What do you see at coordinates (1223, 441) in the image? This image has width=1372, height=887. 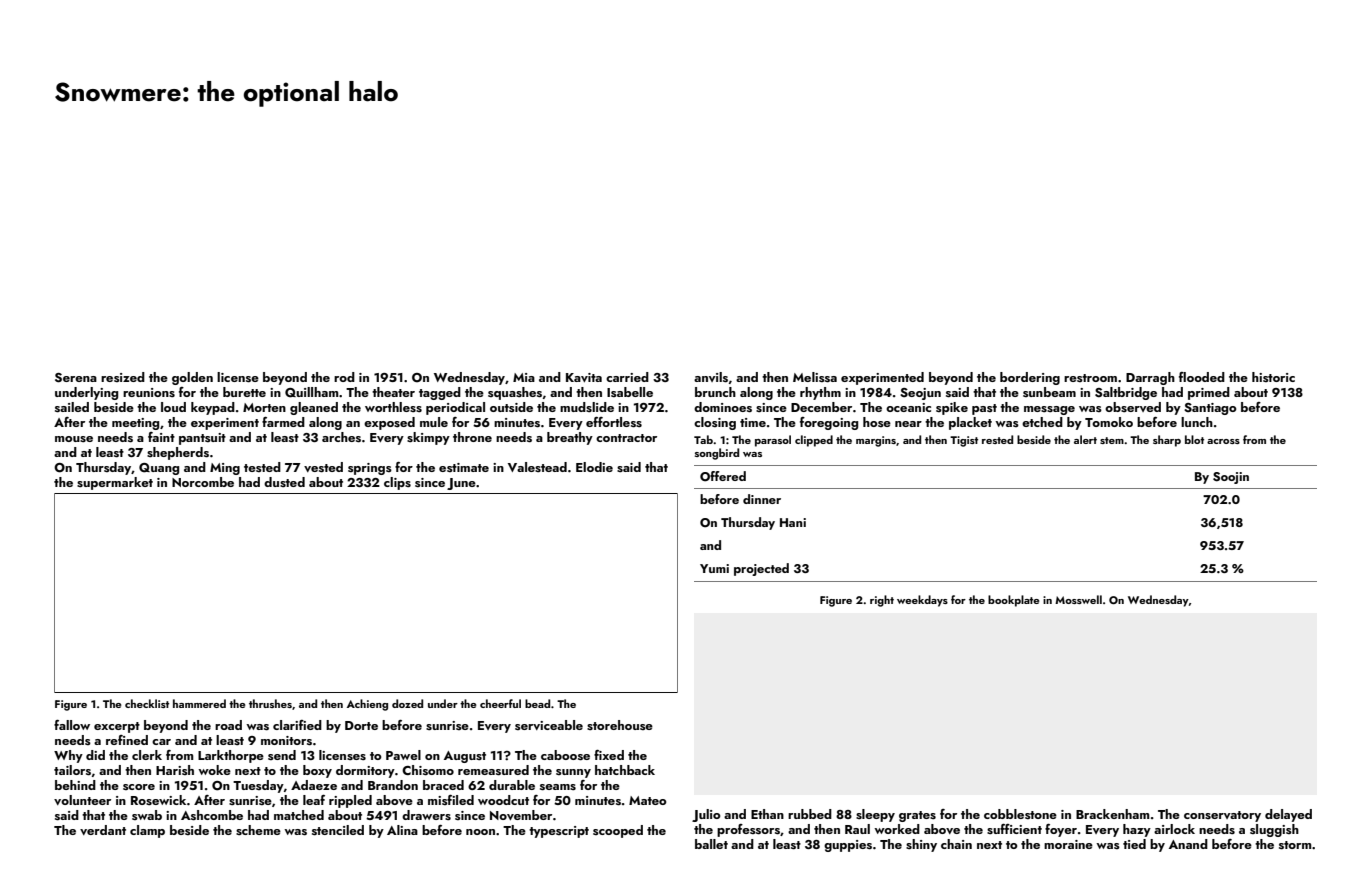 I see `across` at bounding box center [1223, 441].
